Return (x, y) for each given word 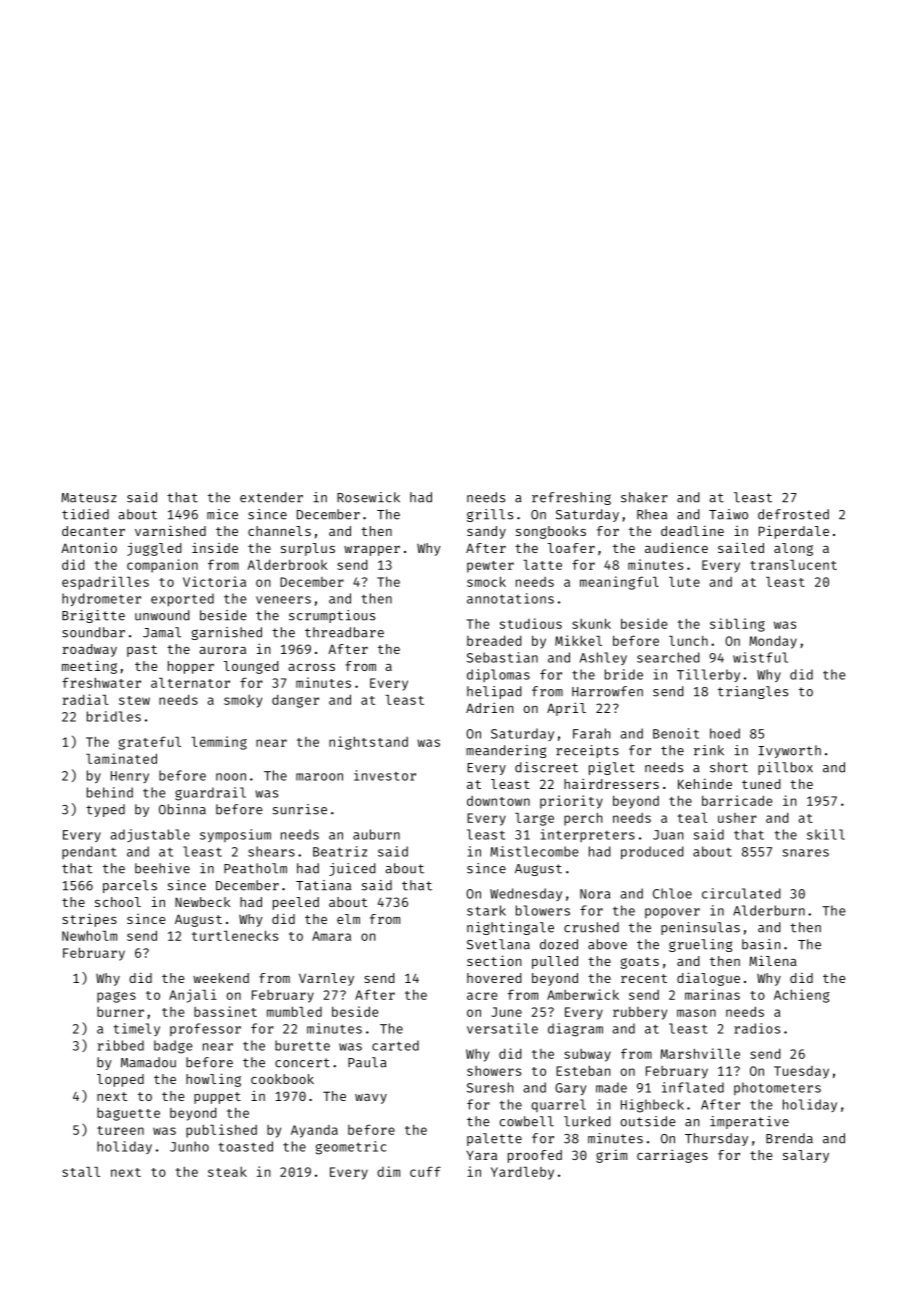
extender (271, 497)
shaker (644, 497)
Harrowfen (607, 691)
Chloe (672, 893)
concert (302, 1063)
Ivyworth (789, 751)
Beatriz (340, 851)
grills (490, 515)
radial (86, 699)
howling (213, 1080)
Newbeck (202, 902)
